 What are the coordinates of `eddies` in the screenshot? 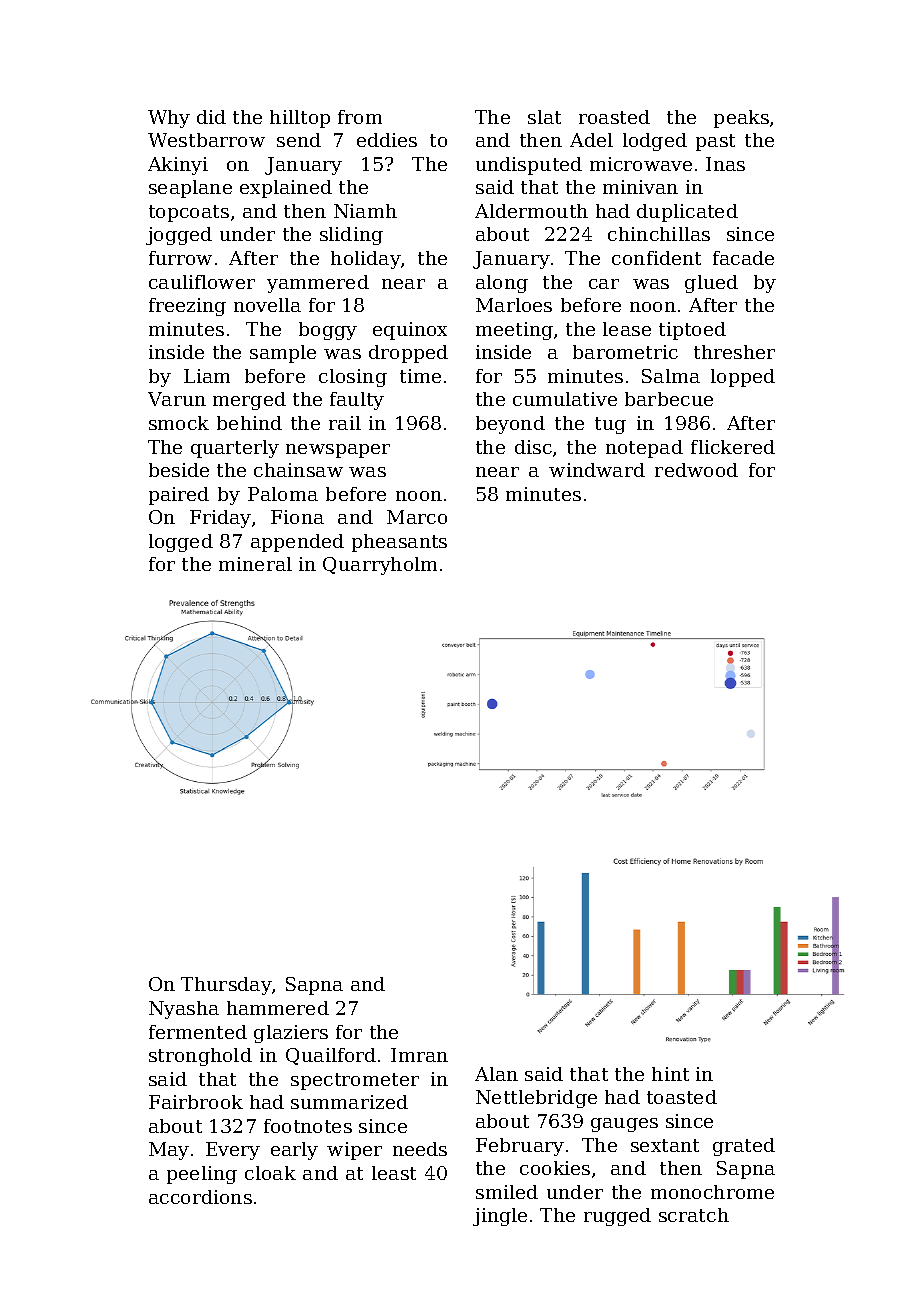 It's located at (387, 140).
